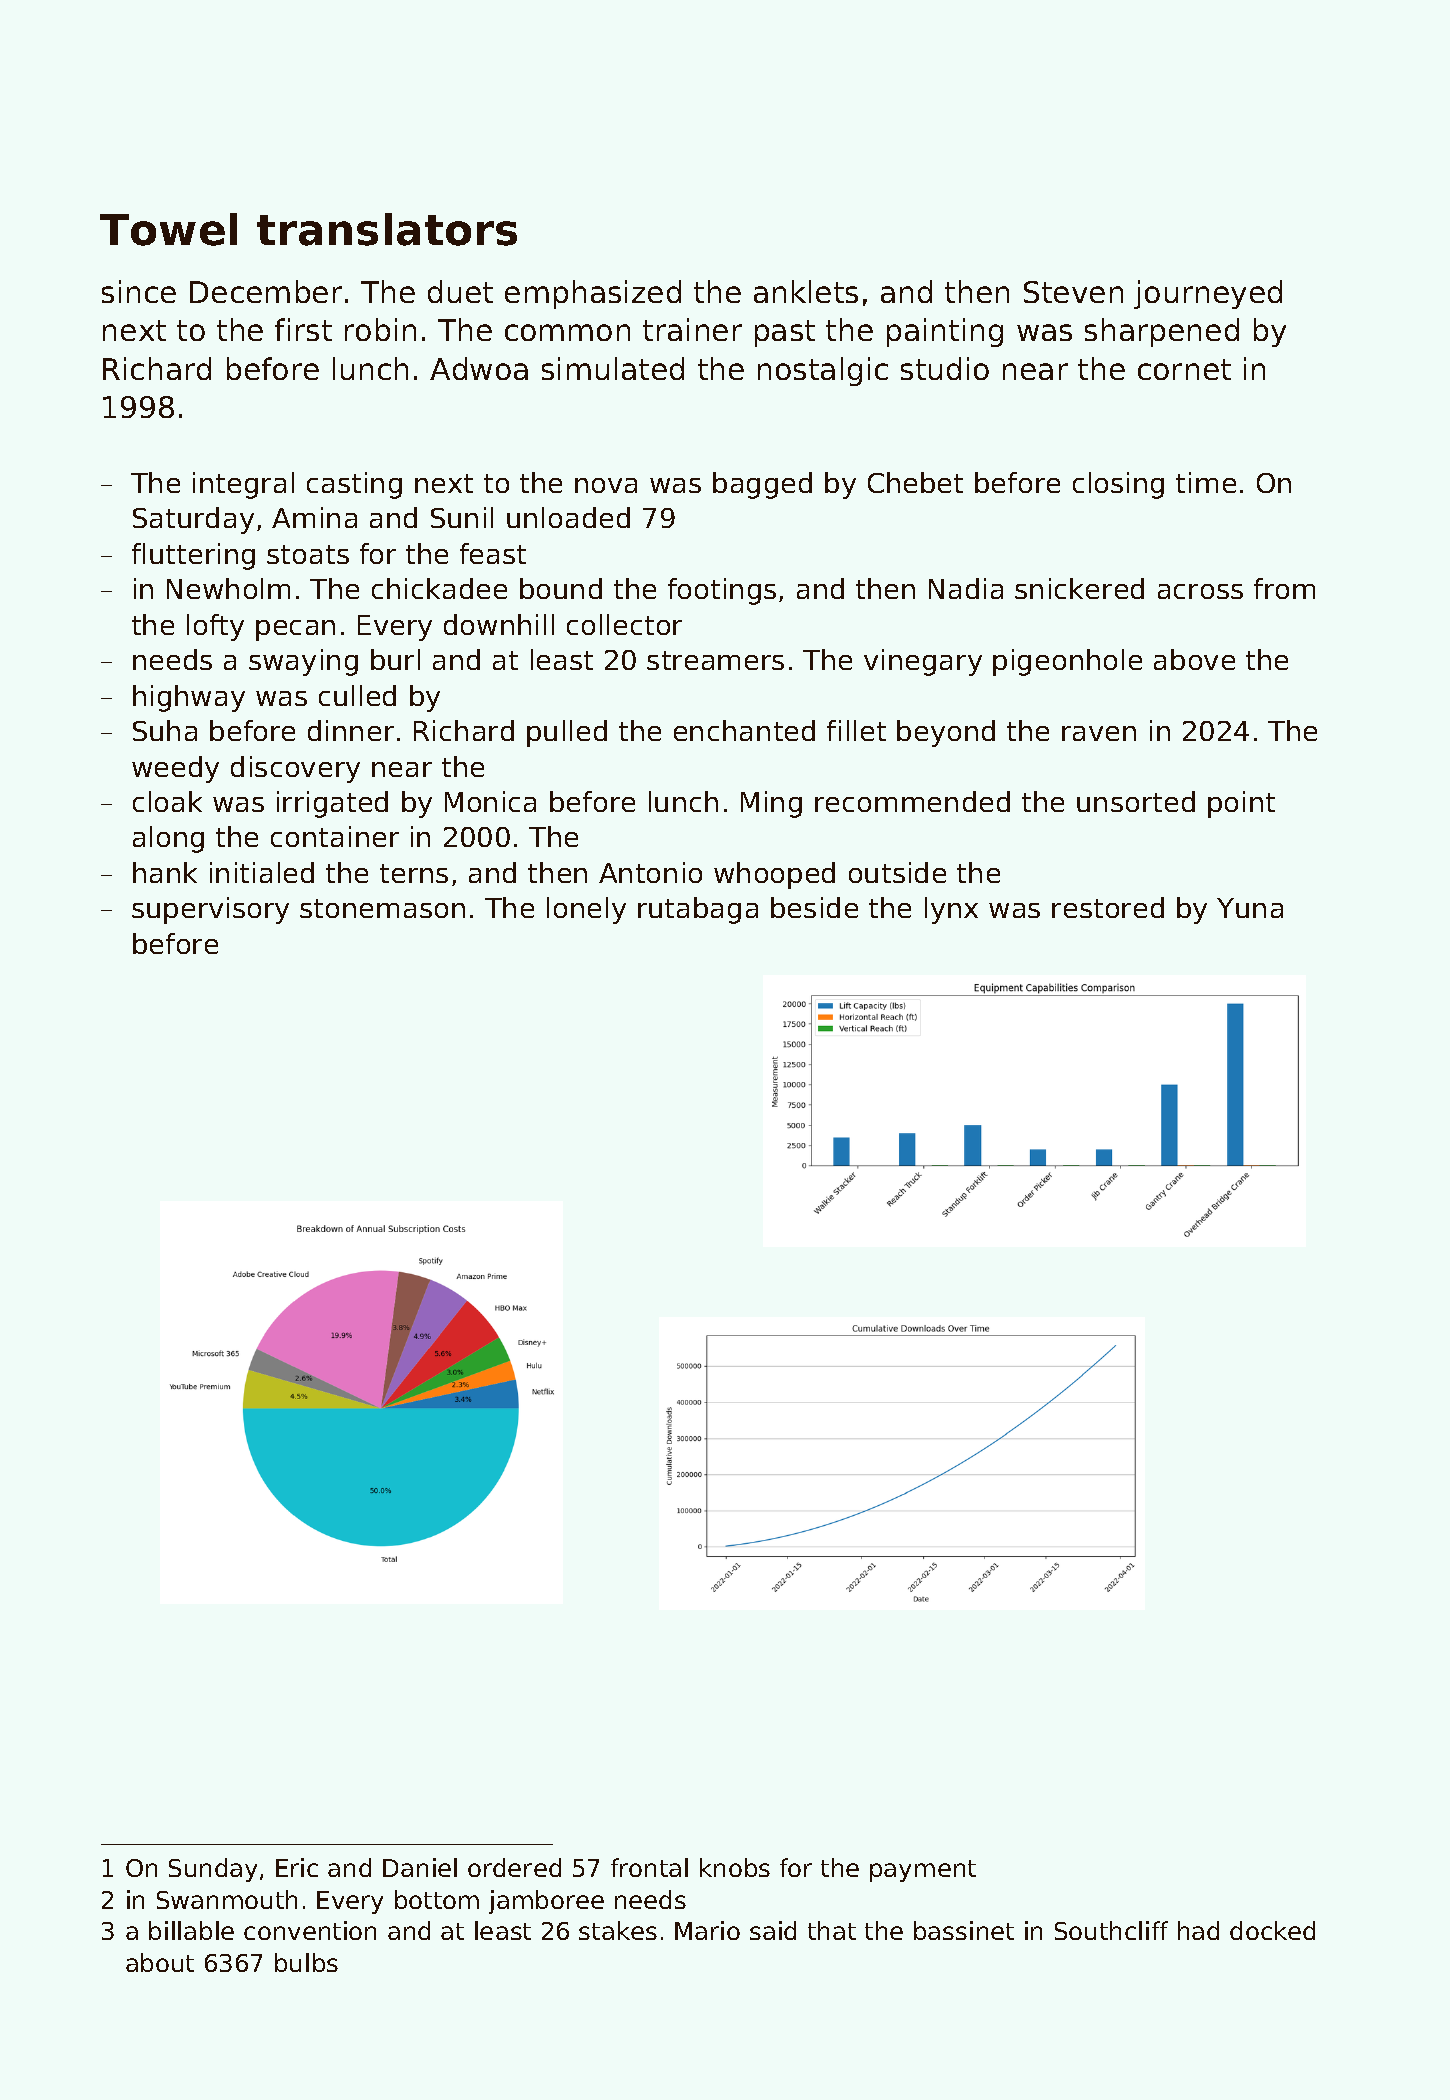 This screenshot has height=2100, width=1450. What do you see at coordinates (1073, 292) in the screenshot?
I see `Steven` at bounding box center [1073, 292].
